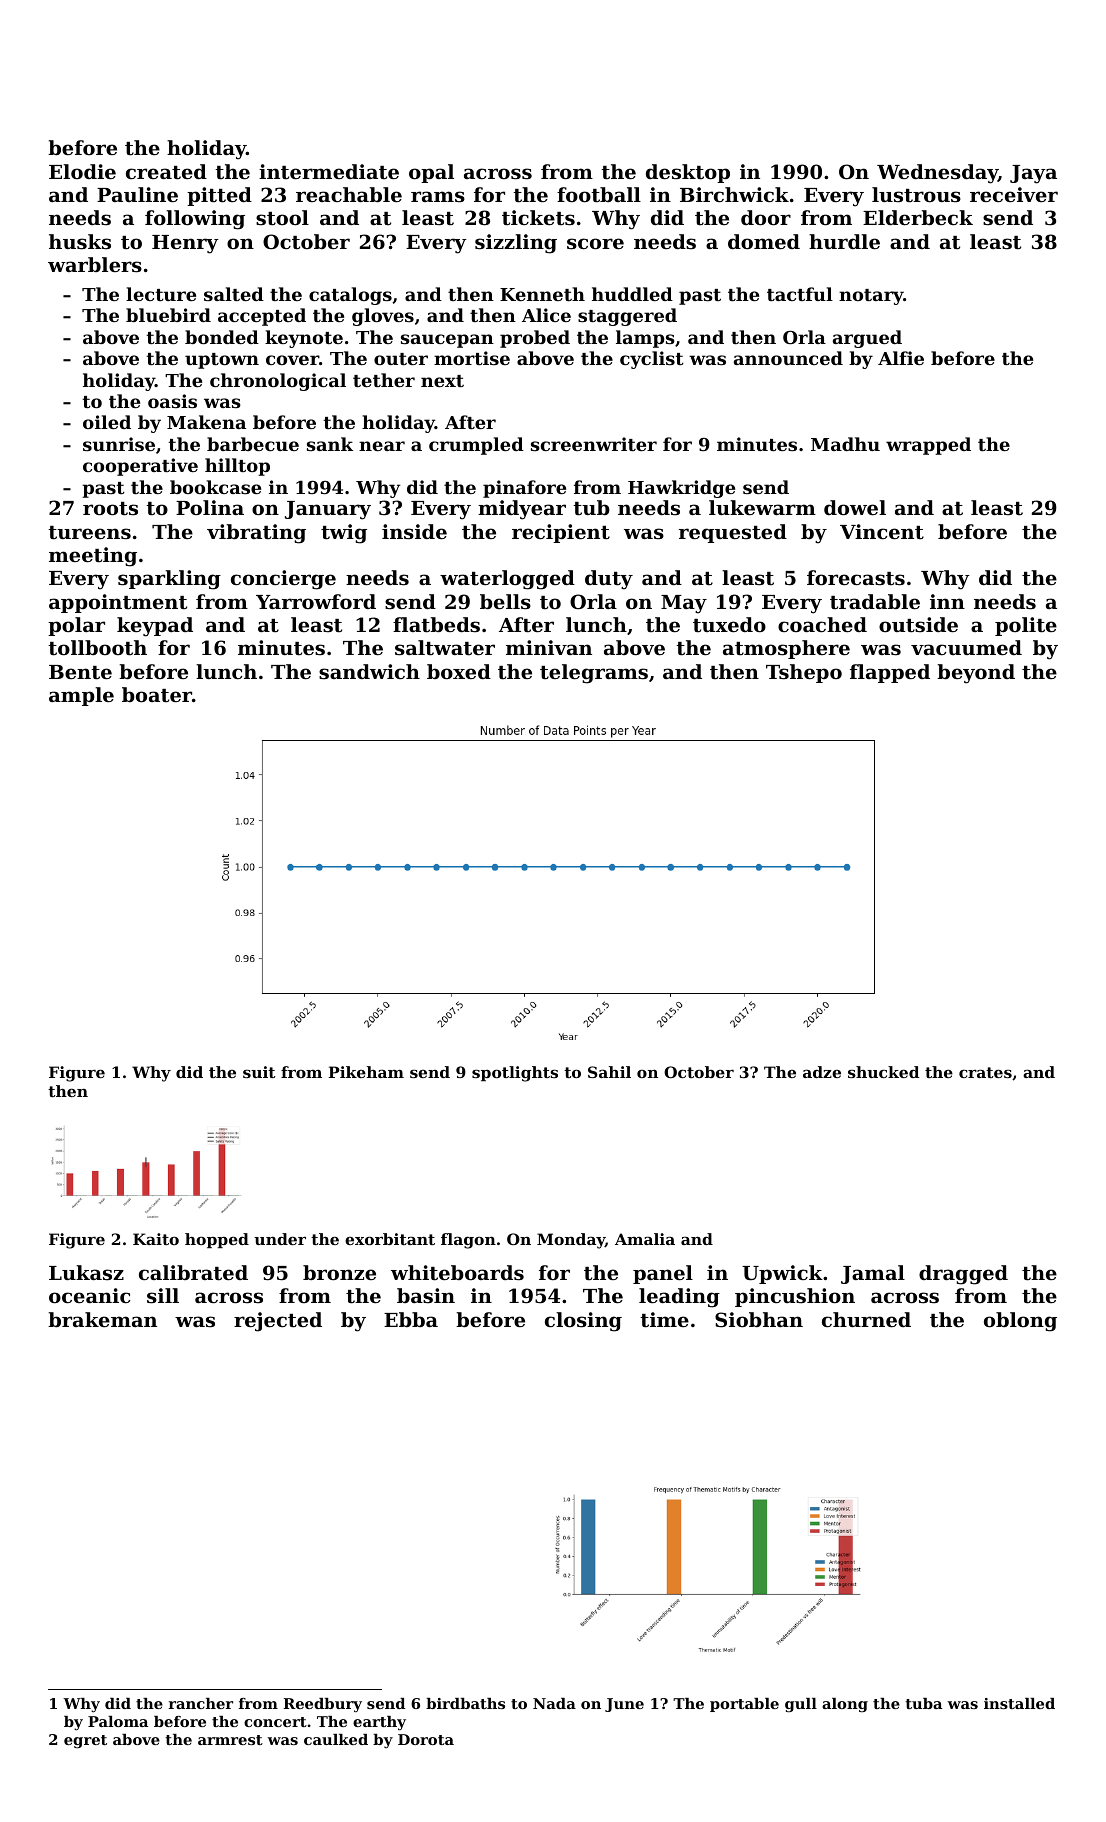  What do you see at coordinates (916, 195) in the screenshot?
I see `lustrous` at bounding box center [916, 195].
